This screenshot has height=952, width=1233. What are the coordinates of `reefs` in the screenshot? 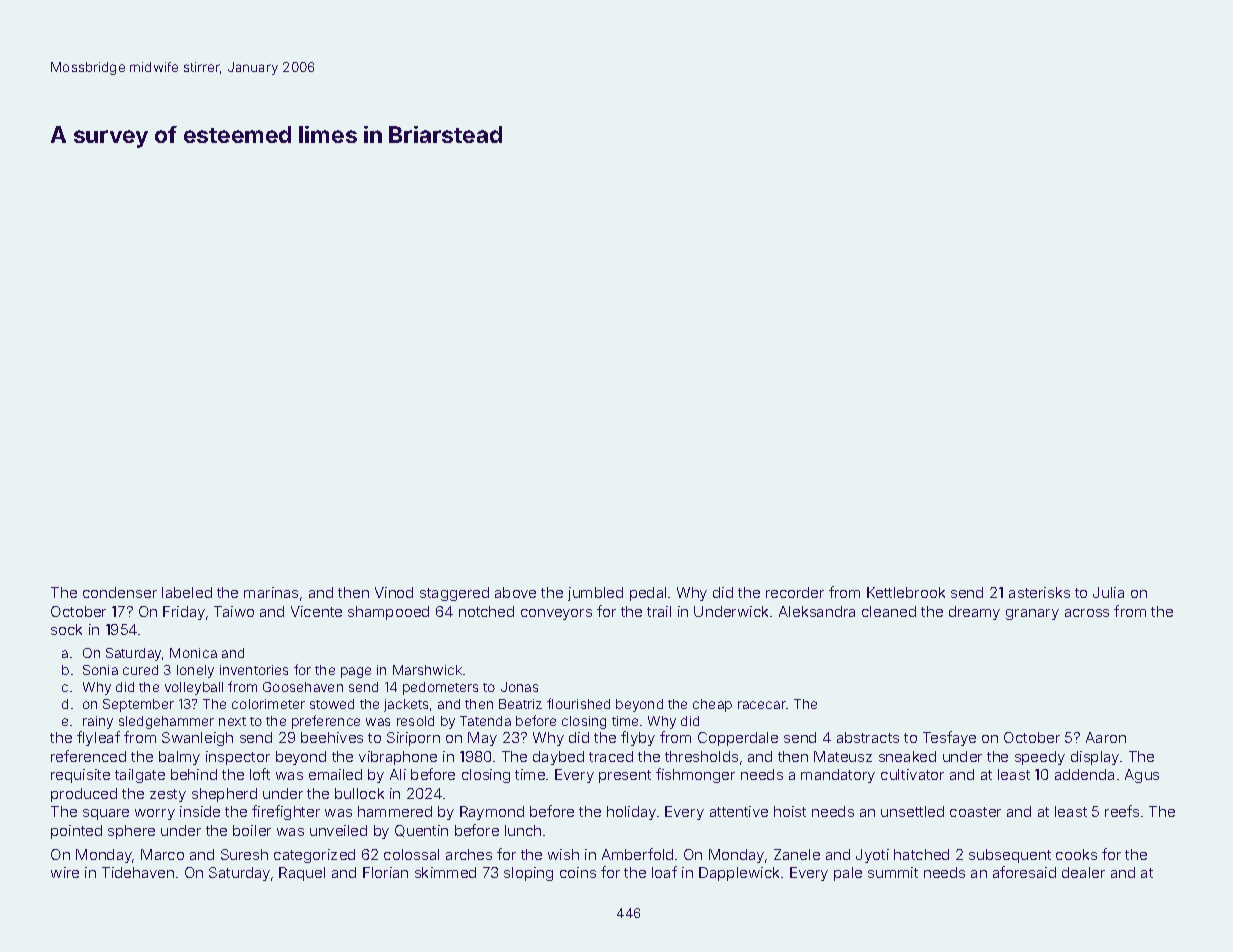 It's located at (1122, 811).
